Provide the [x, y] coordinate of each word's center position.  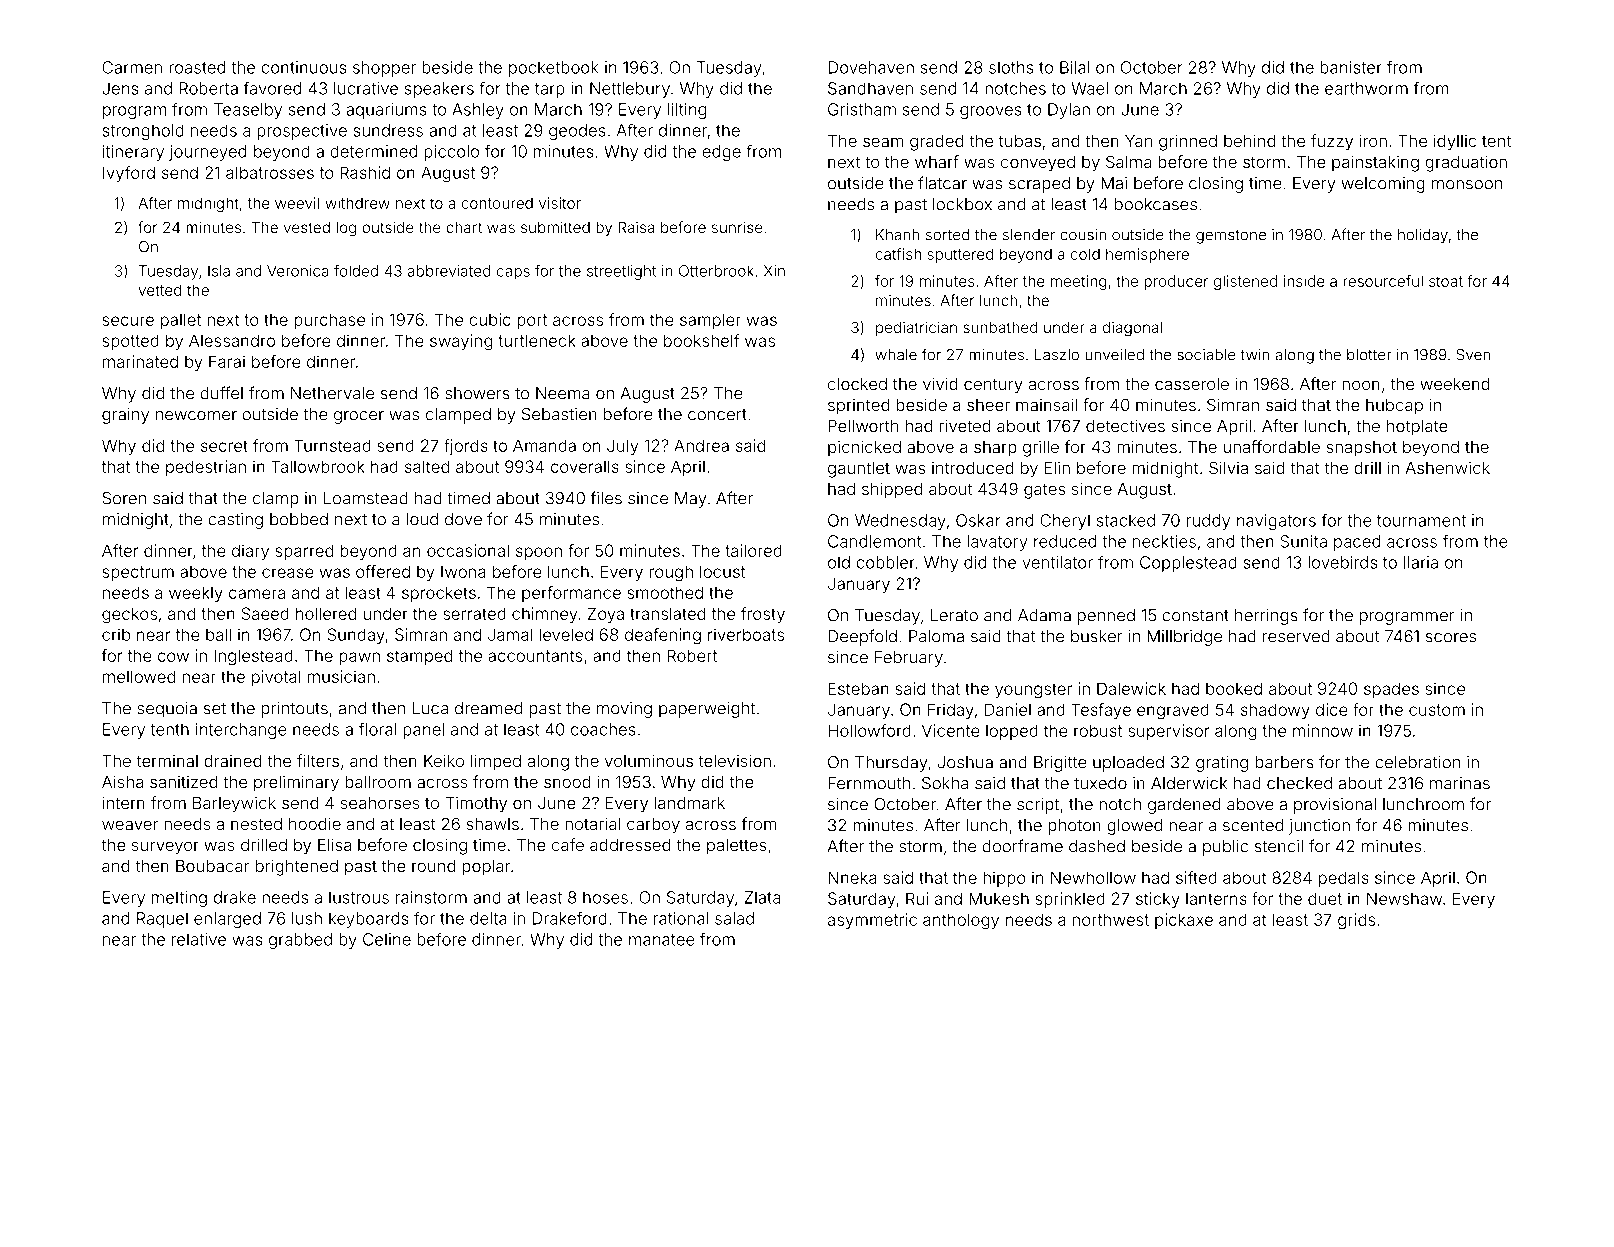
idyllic [1454, 142]
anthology [961, 921]
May [691, 500]
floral [378, 729]
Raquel [162, 920]
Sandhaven [870, 88]
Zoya [606, 615]
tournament [1421, 521]
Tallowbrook [318, 466]
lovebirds [1342, 562]
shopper [384, 69]
